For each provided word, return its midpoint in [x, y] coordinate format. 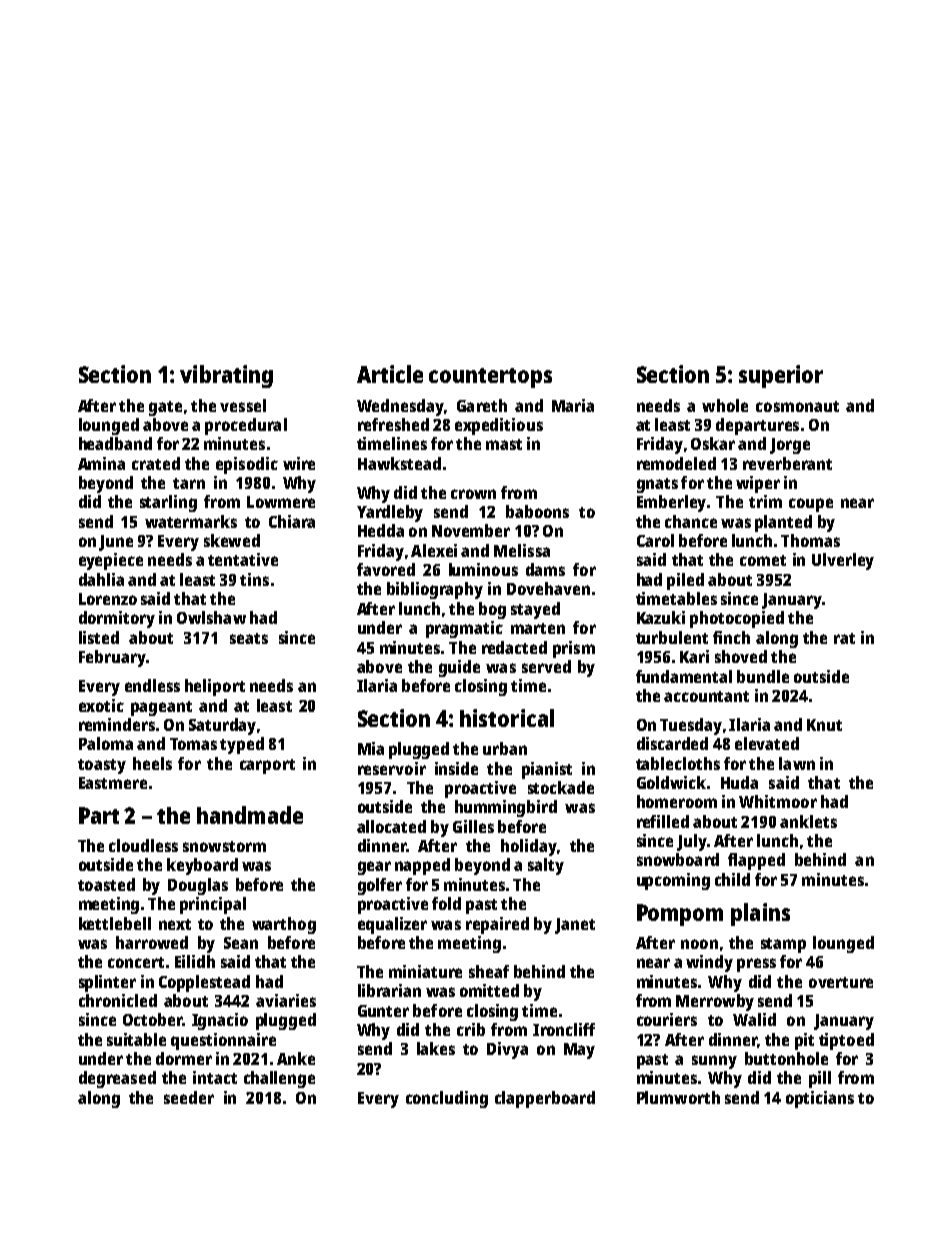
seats [249, 638]
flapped [756, 861]
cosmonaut [797, 406]
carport [267, 766]
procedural [246, 426]
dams [545, 569]
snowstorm [224, 846]
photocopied [737, 619]
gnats [657, 485]
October [153, 1019]
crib [471, 1029]
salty [546, 866]
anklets [808, 821]
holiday [529, 847]
